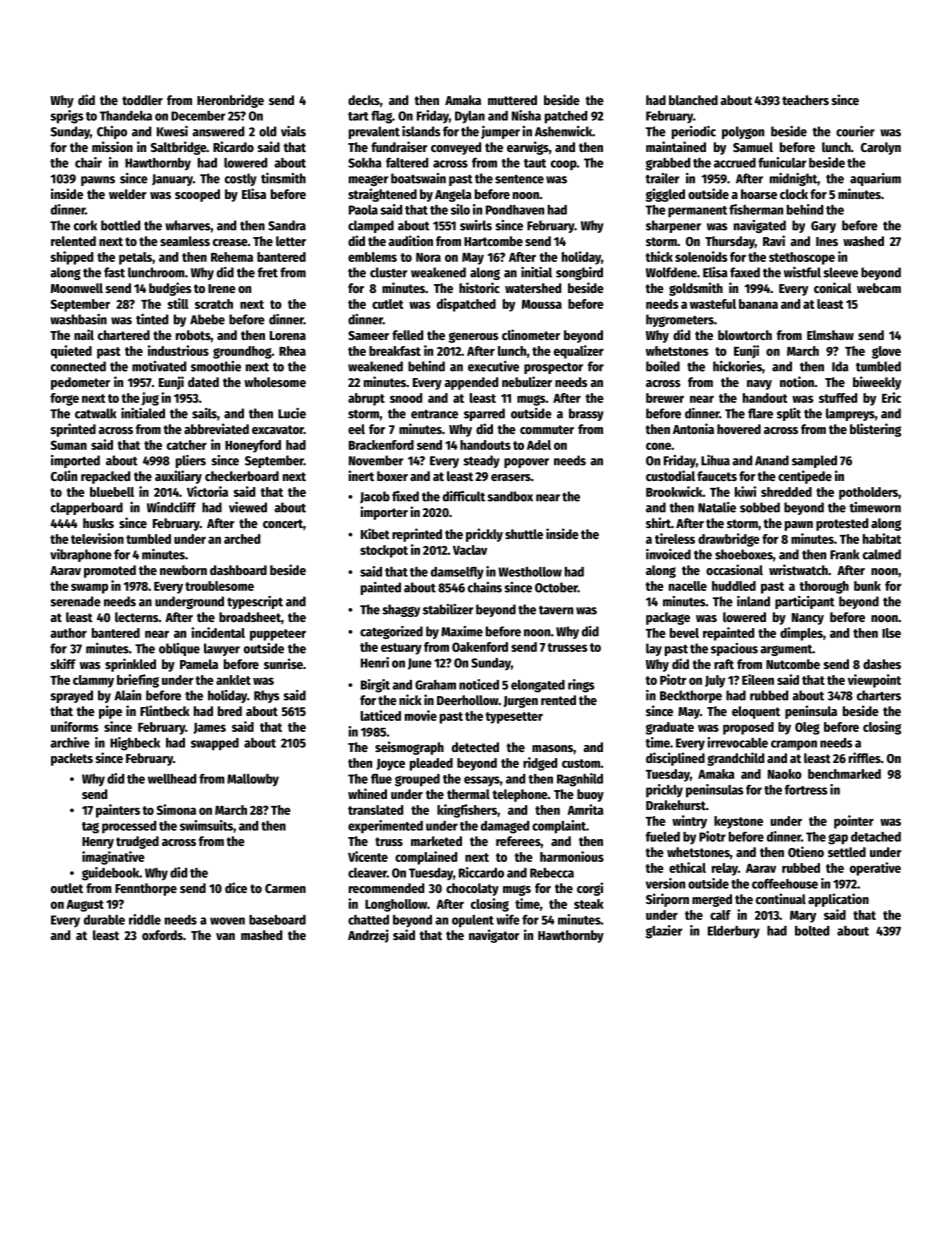 The height and width of the screenshot is (1233, 952). I want to click on connected, so click(78, 366).
